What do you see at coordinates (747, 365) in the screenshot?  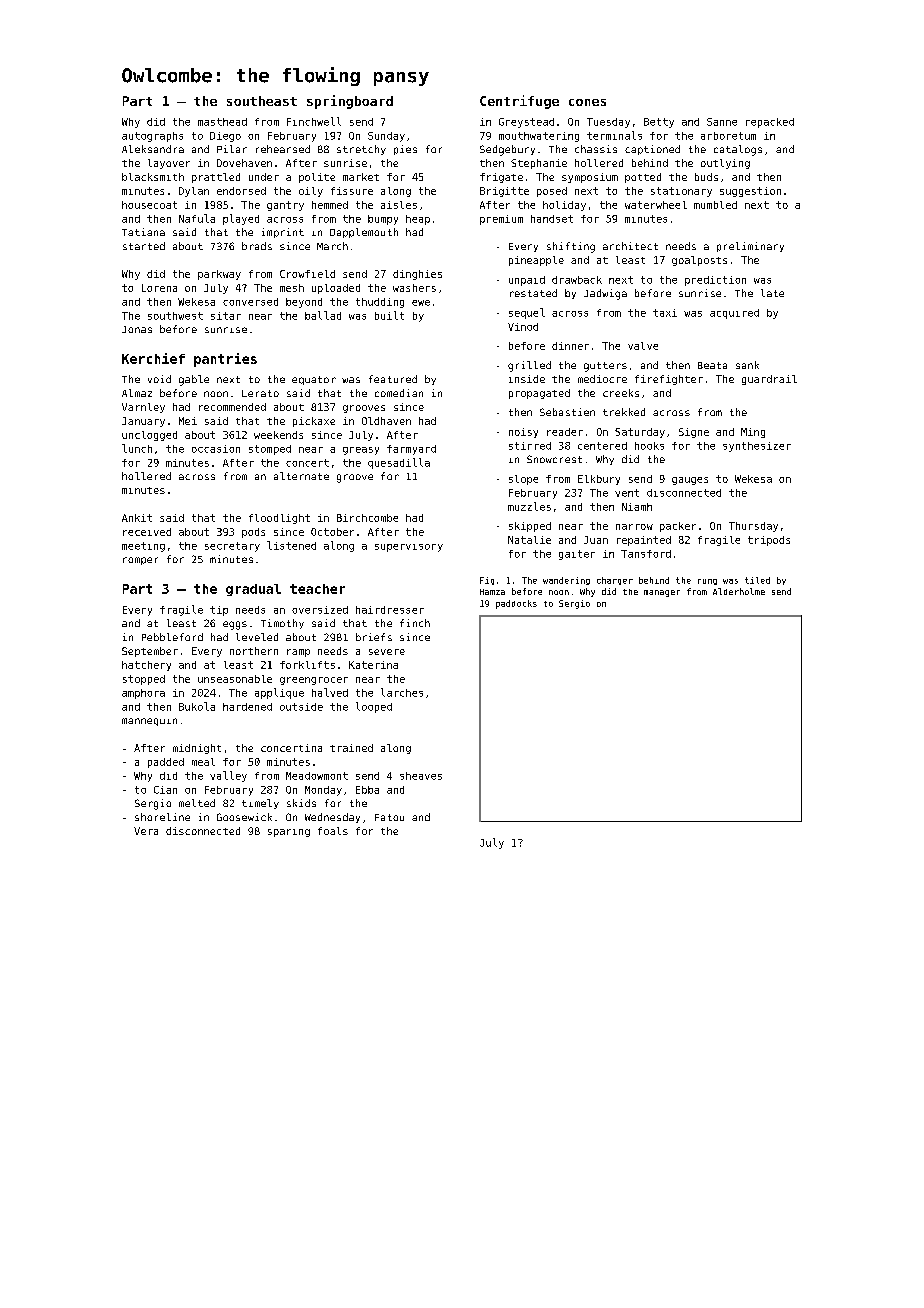 I see `sank` at bounding box center [747, 365].
